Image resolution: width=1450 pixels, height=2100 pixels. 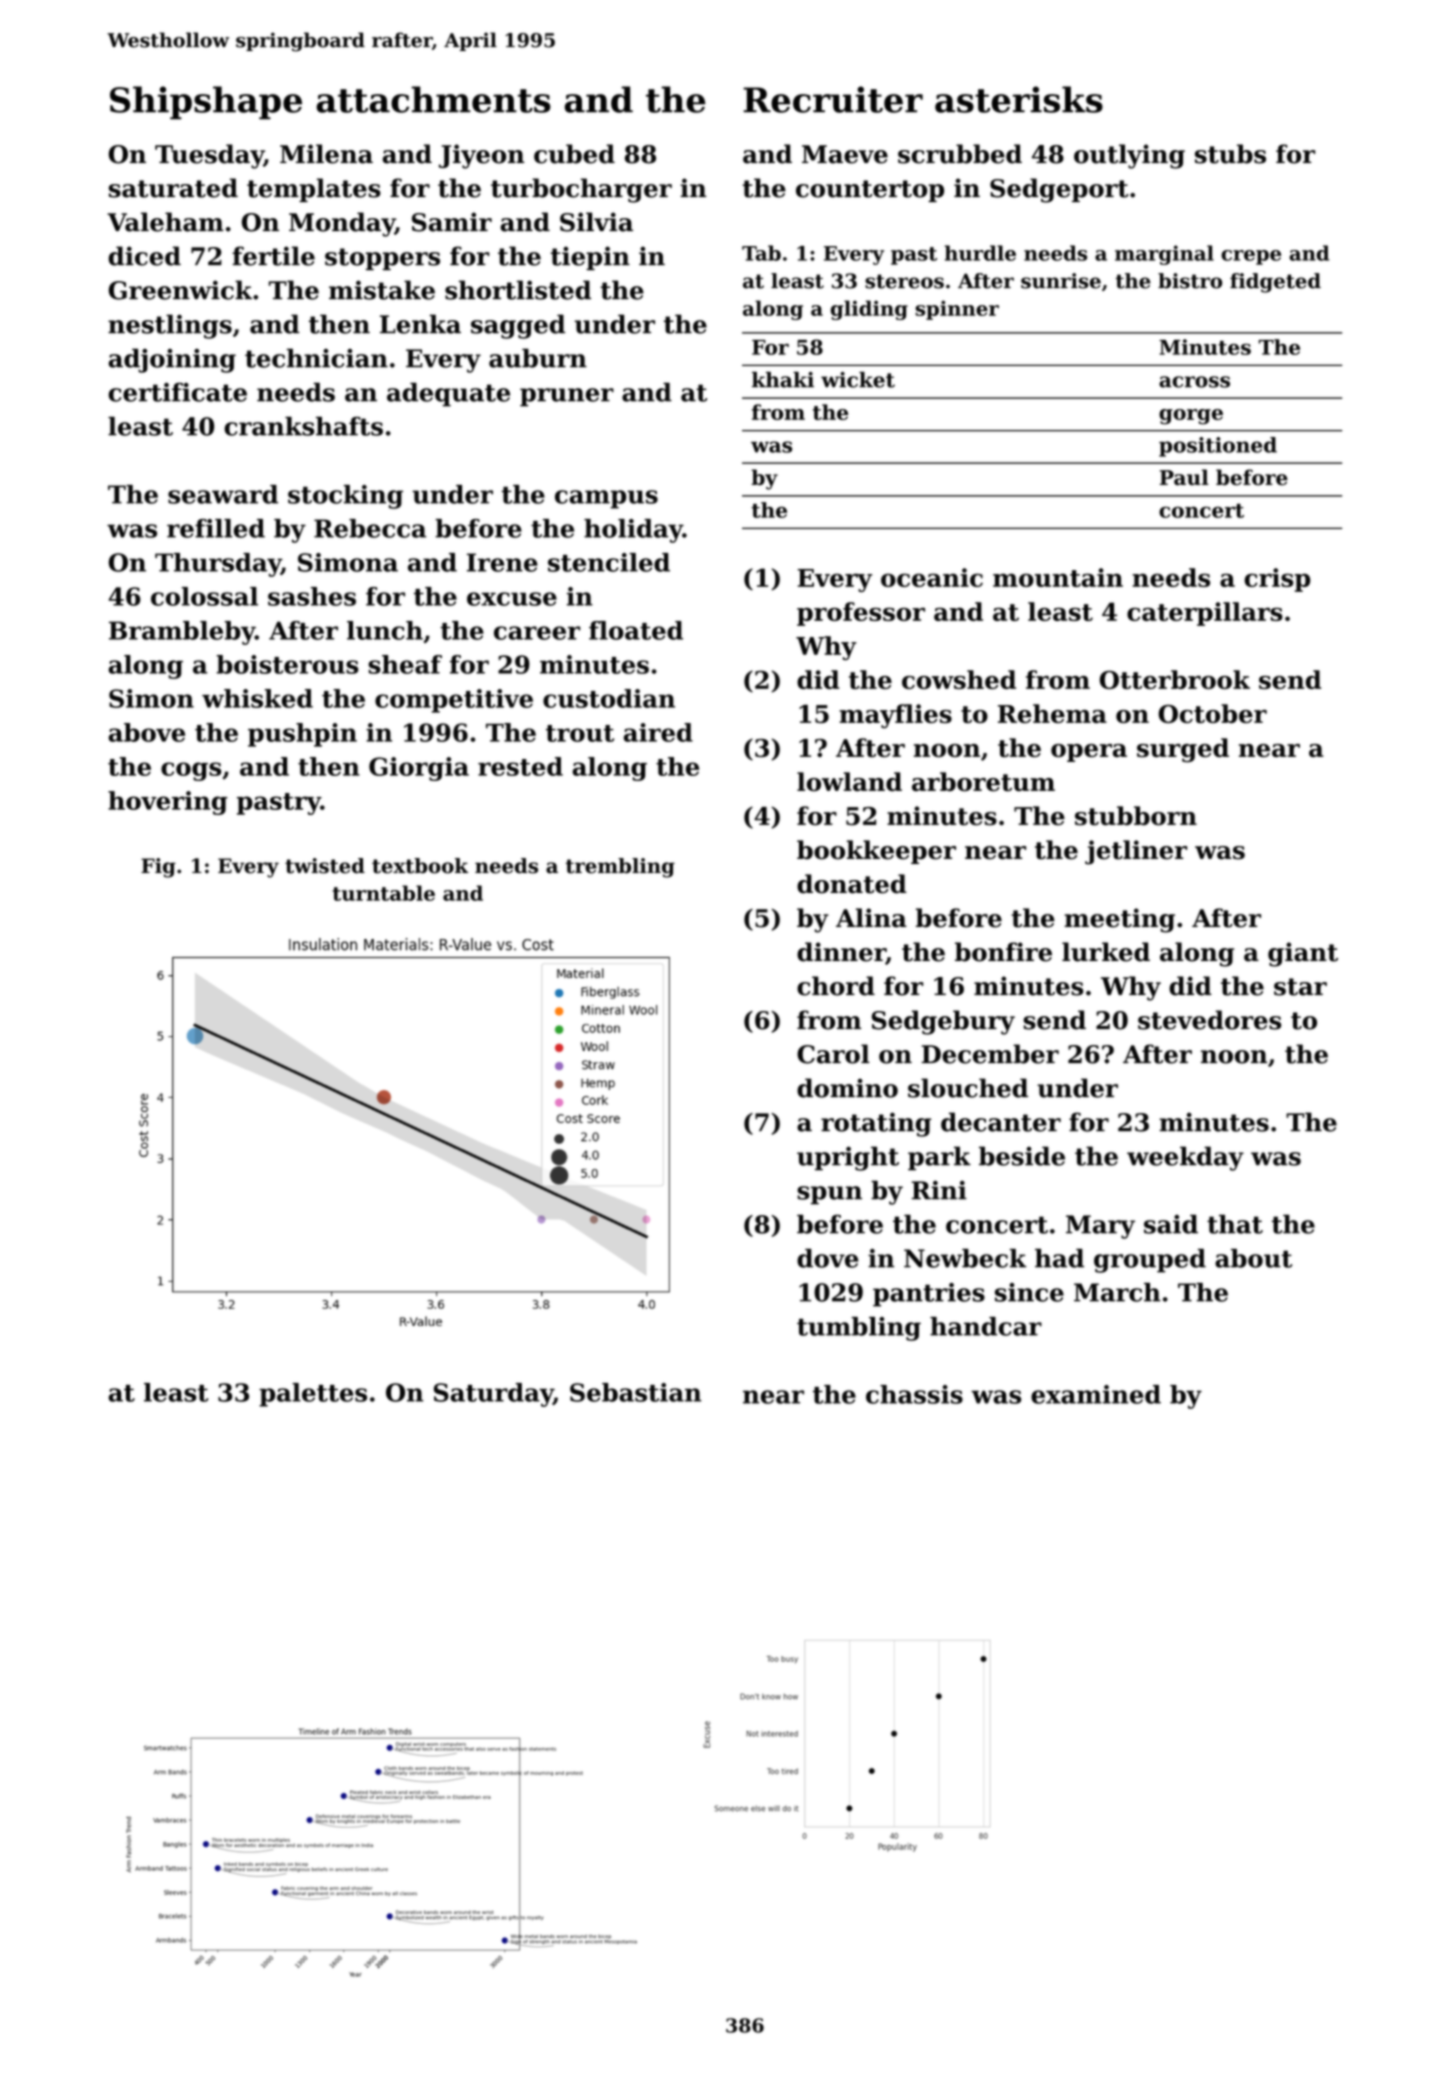 I want to click on examined, so click(x=1096, y=1394).
